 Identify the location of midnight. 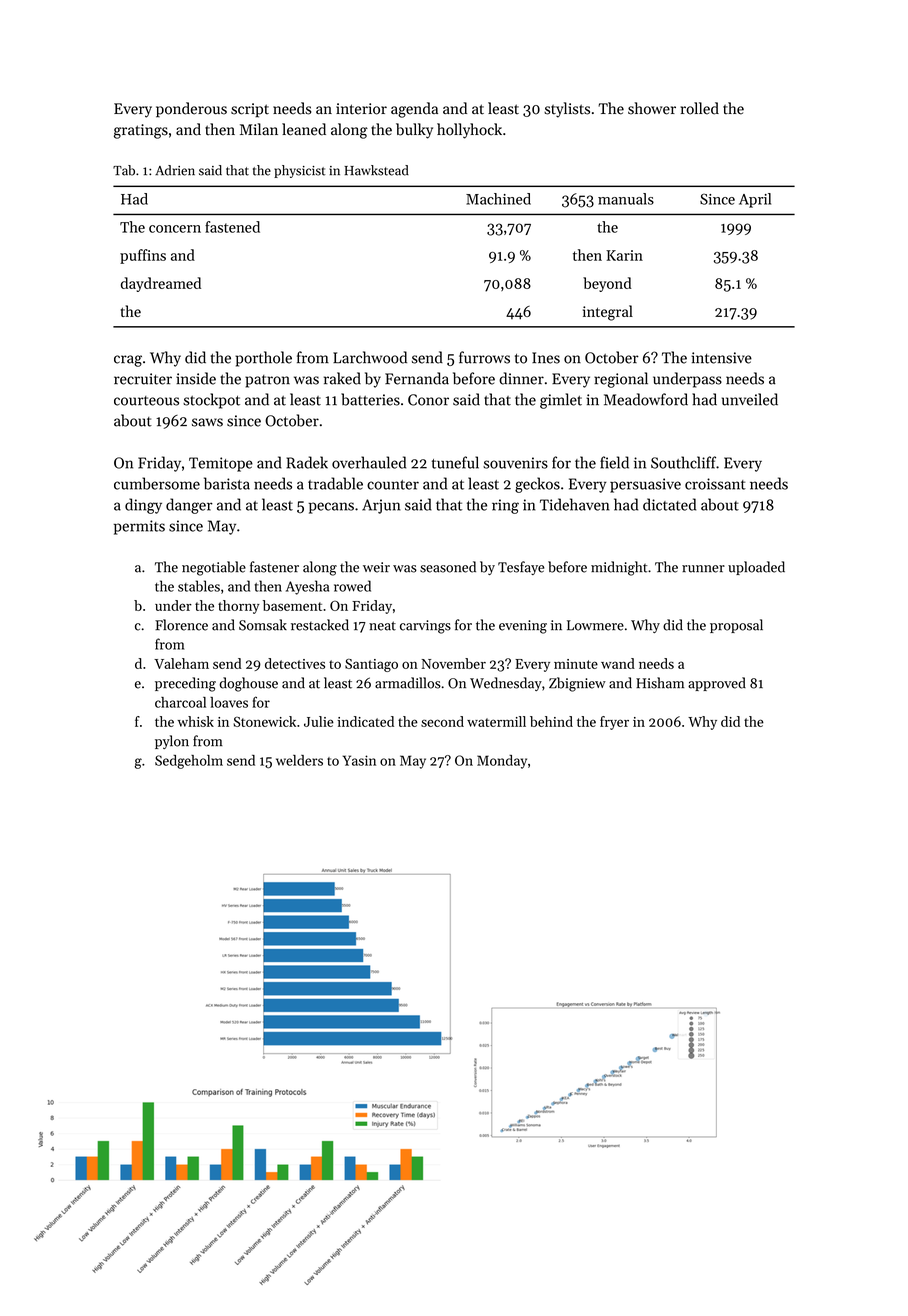
(619, 568).
